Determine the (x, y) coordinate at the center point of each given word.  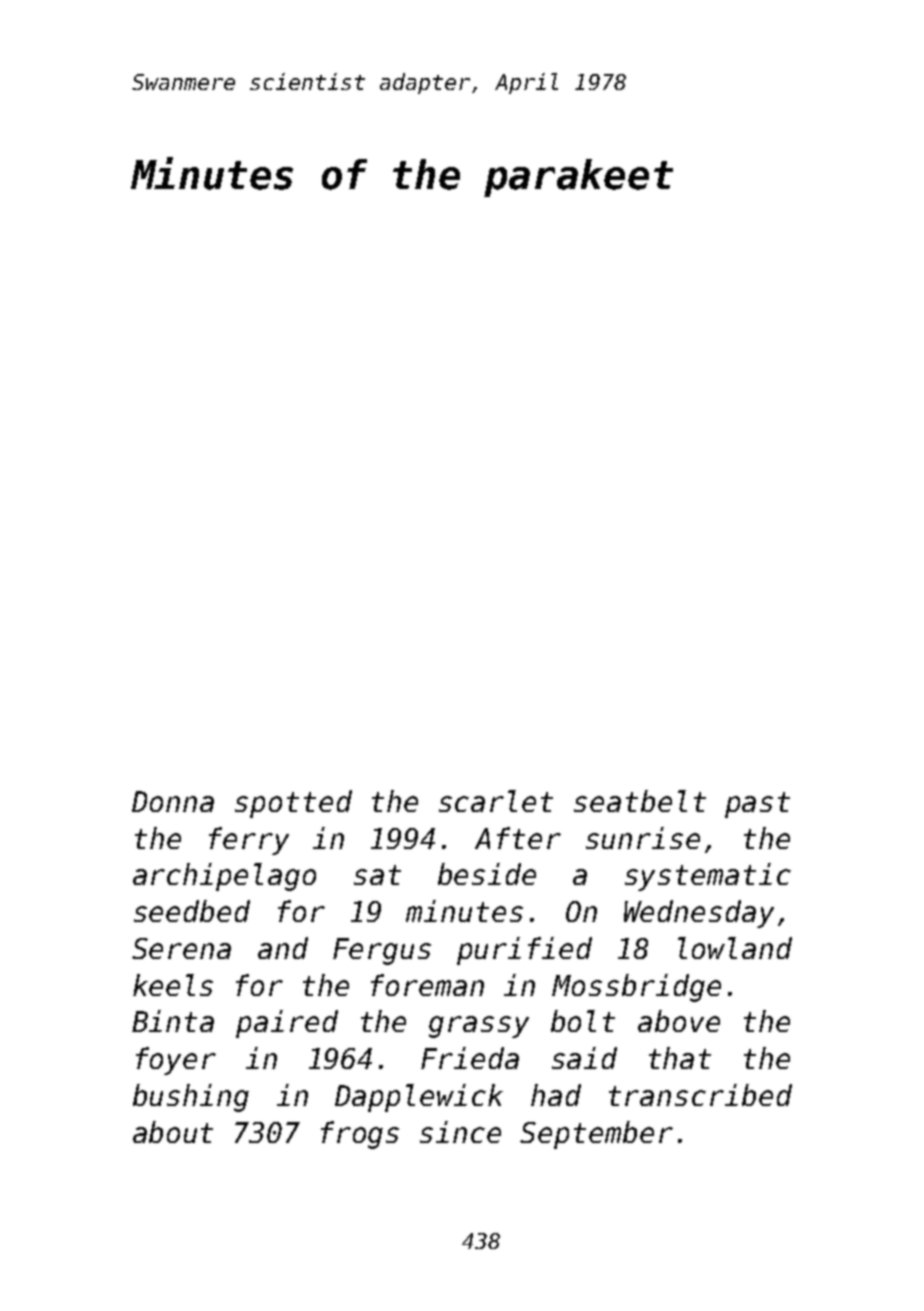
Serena (181, 948)
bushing (191, 1098)
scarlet (496, 801)
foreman (427, 985)
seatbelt (640, 801)
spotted (293, 804)
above (679, 1021)
